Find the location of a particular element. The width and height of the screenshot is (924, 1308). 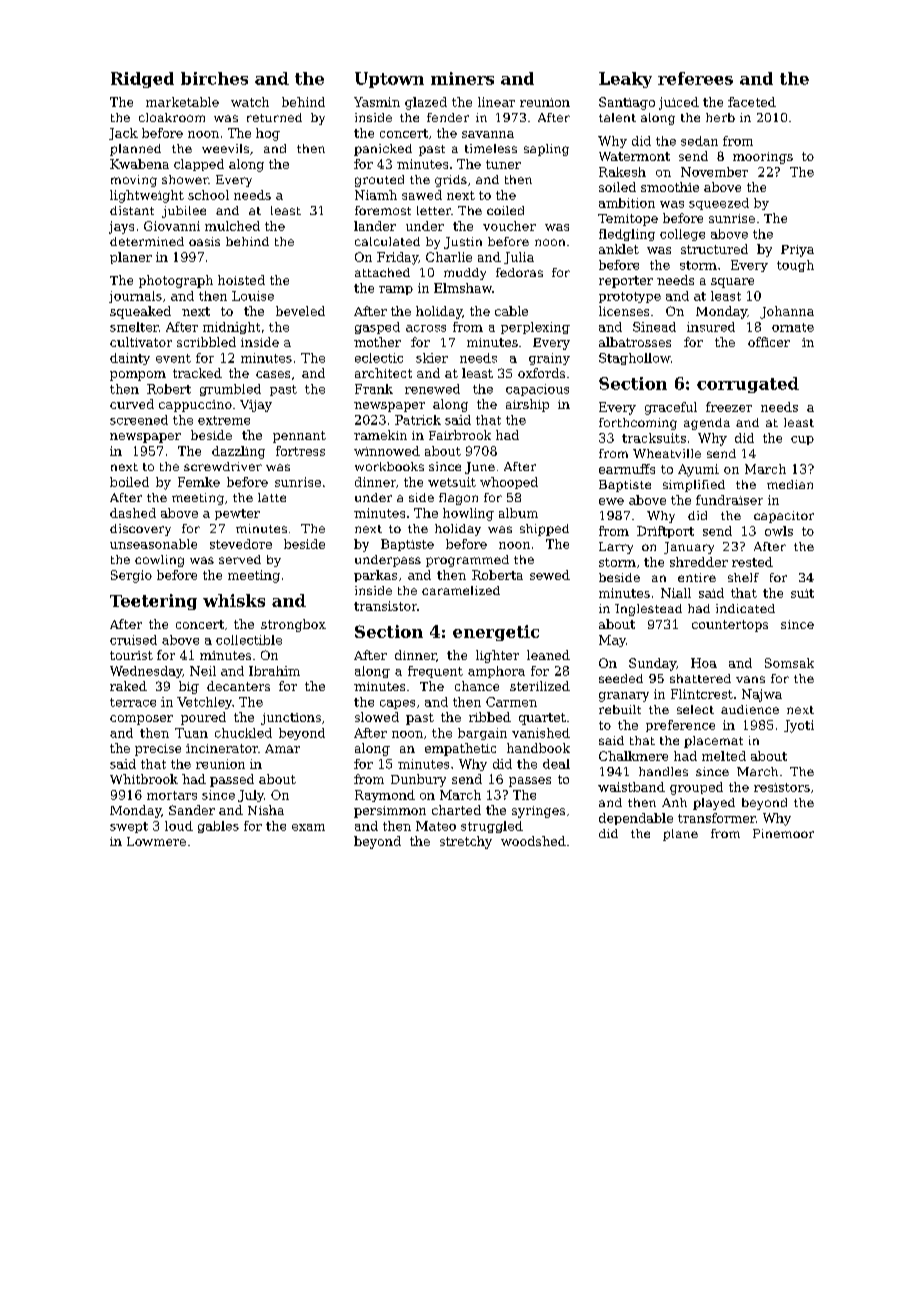

Ridged is located at coordinates (142, 80).
